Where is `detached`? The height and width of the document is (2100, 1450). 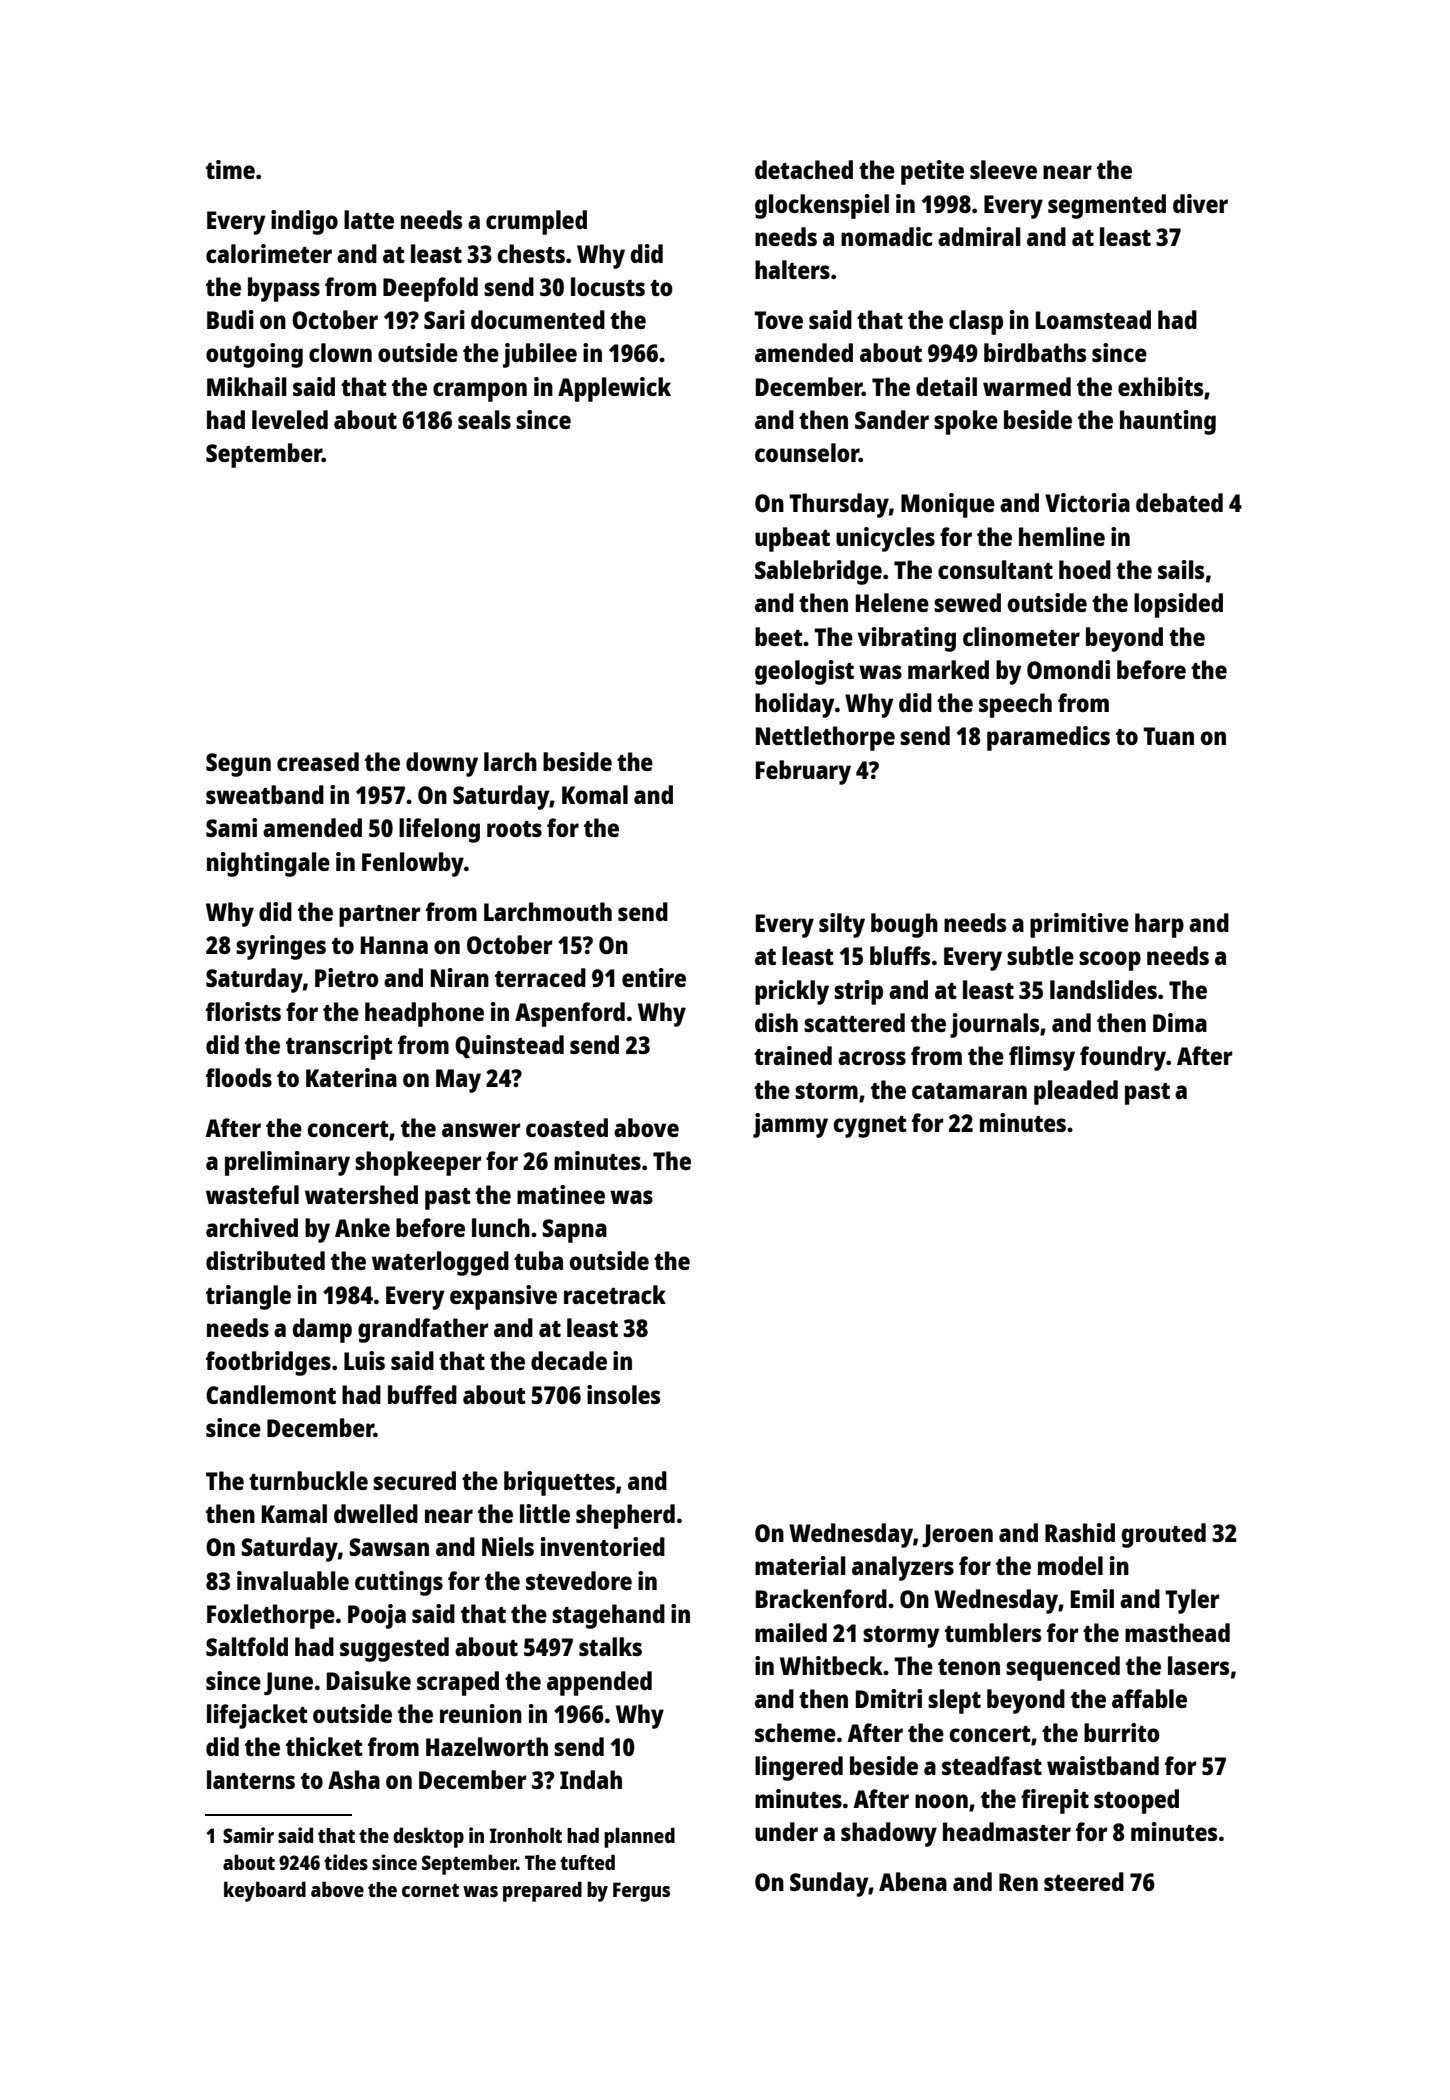 detached is located at coordinates (804, 169).
